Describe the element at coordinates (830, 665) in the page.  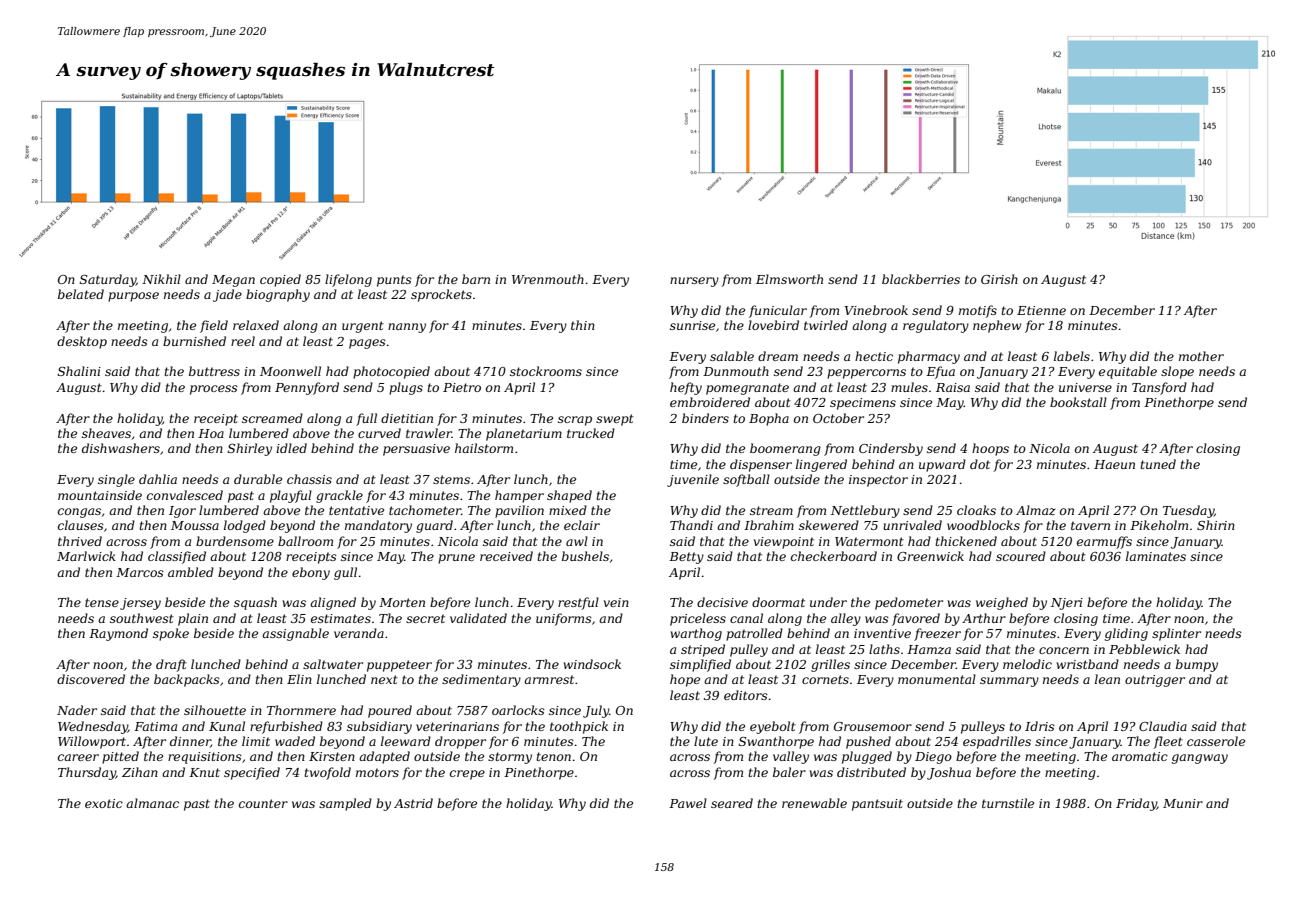
I see `grilles` at that location.
